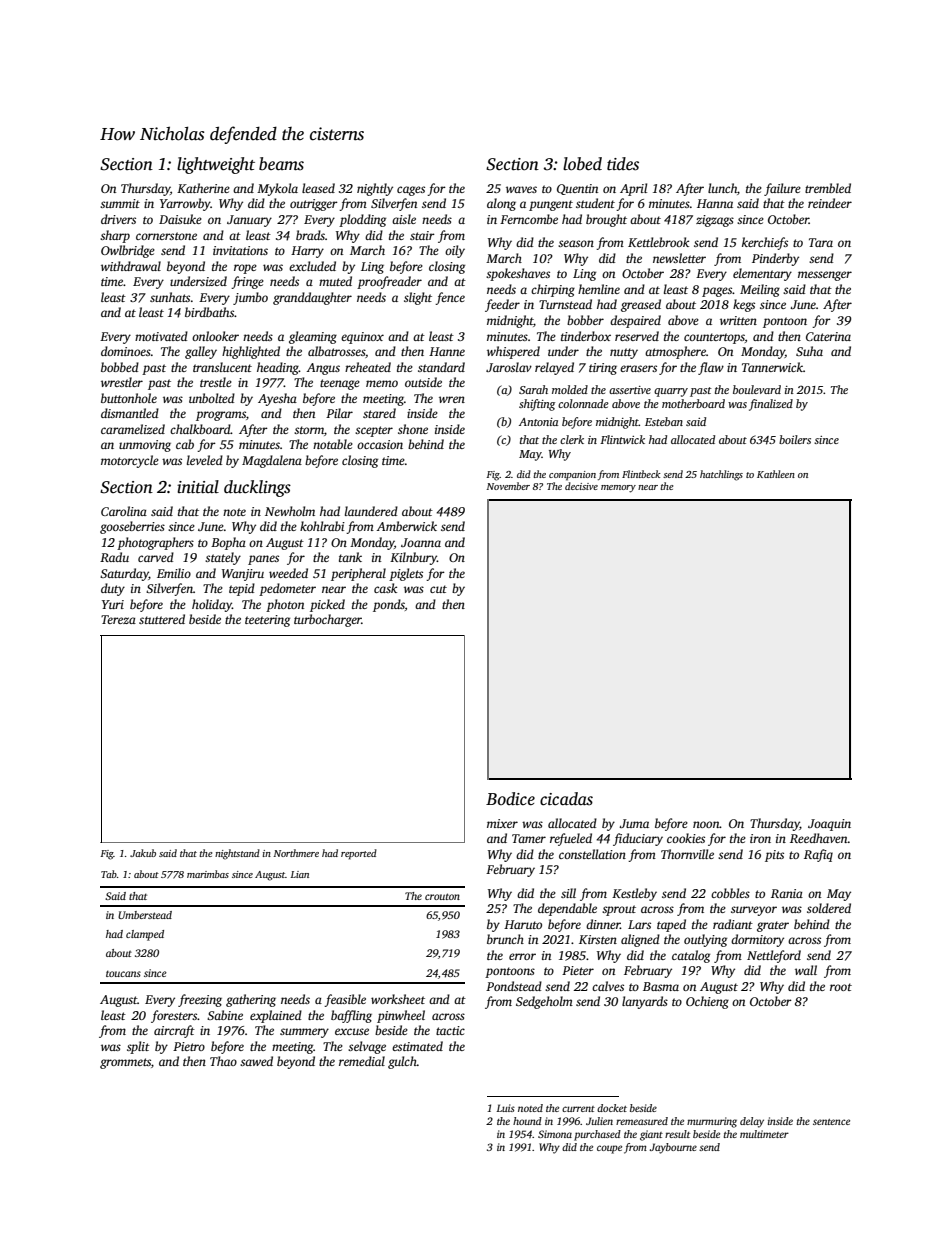 This image has width=952, height=1233. I want to click on Pietro, so click(189, 1046).
